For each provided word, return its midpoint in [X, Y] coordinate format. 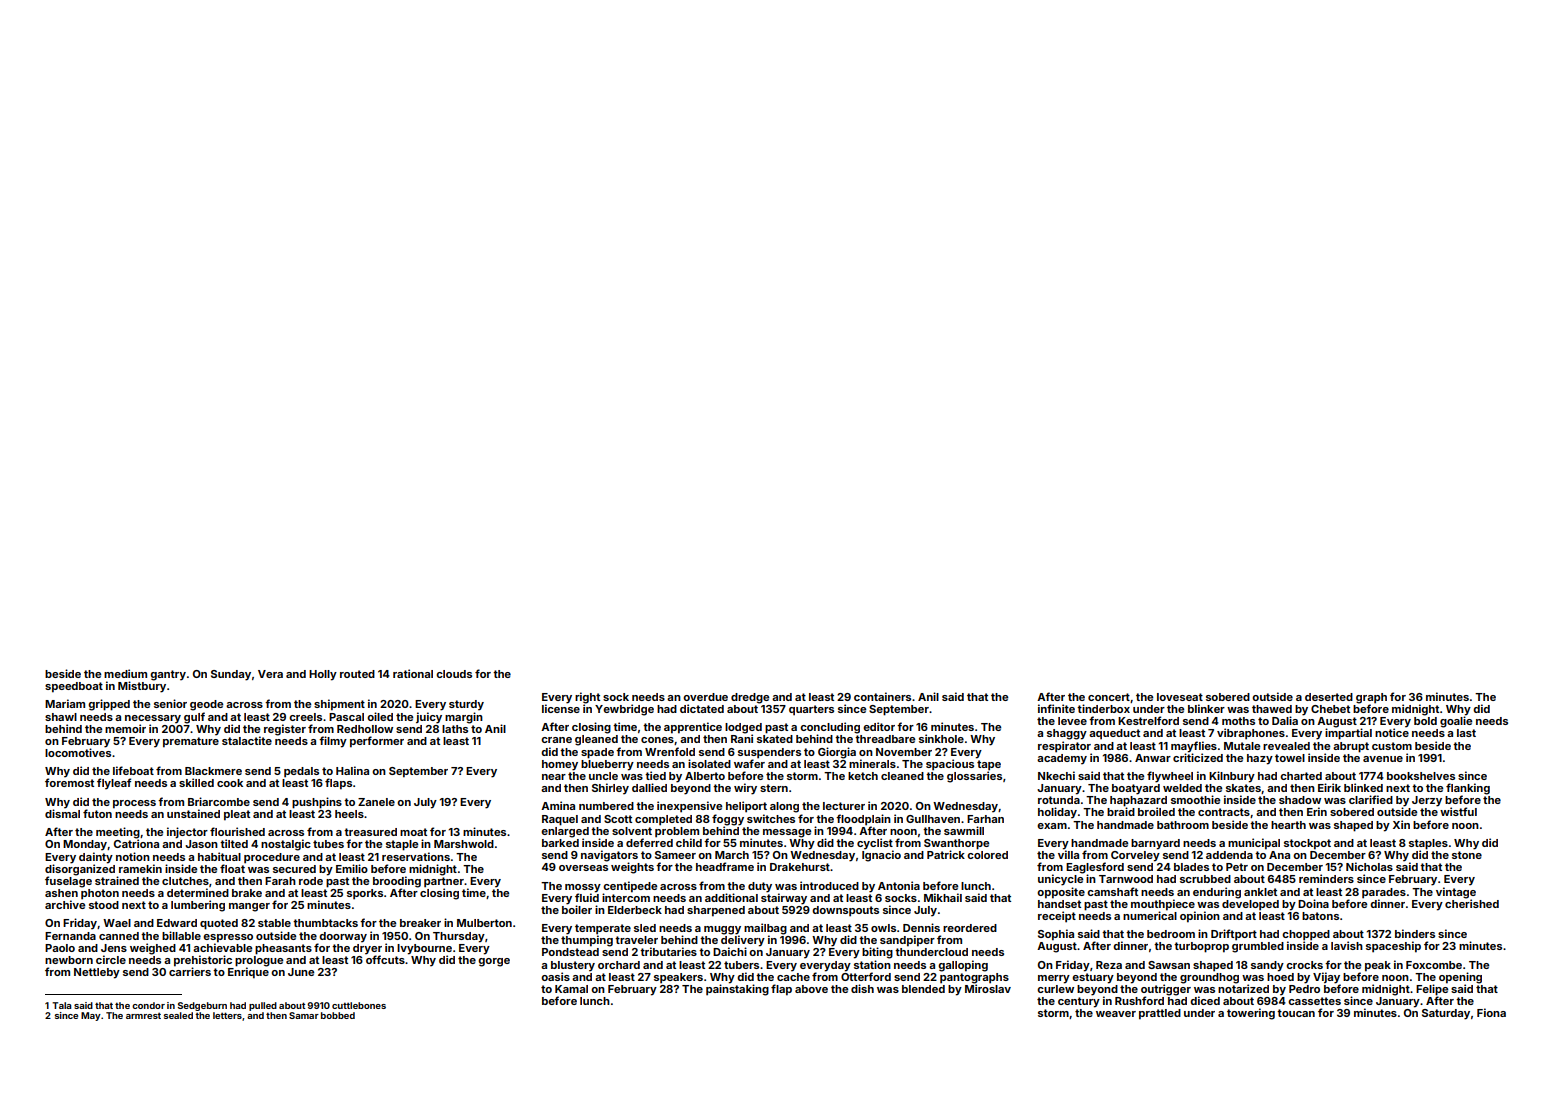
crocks [1304, 965]
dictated [702, 708]
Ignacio [881, 856]
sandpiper [907, 941]
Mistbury [142, 687]
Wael [117, 923]
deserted [1329, 697]
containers [882, 696]
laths [455, 729]
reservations [416, 856]
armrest [143, 1016]
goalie [1456, 722]
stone [1467, 855]
